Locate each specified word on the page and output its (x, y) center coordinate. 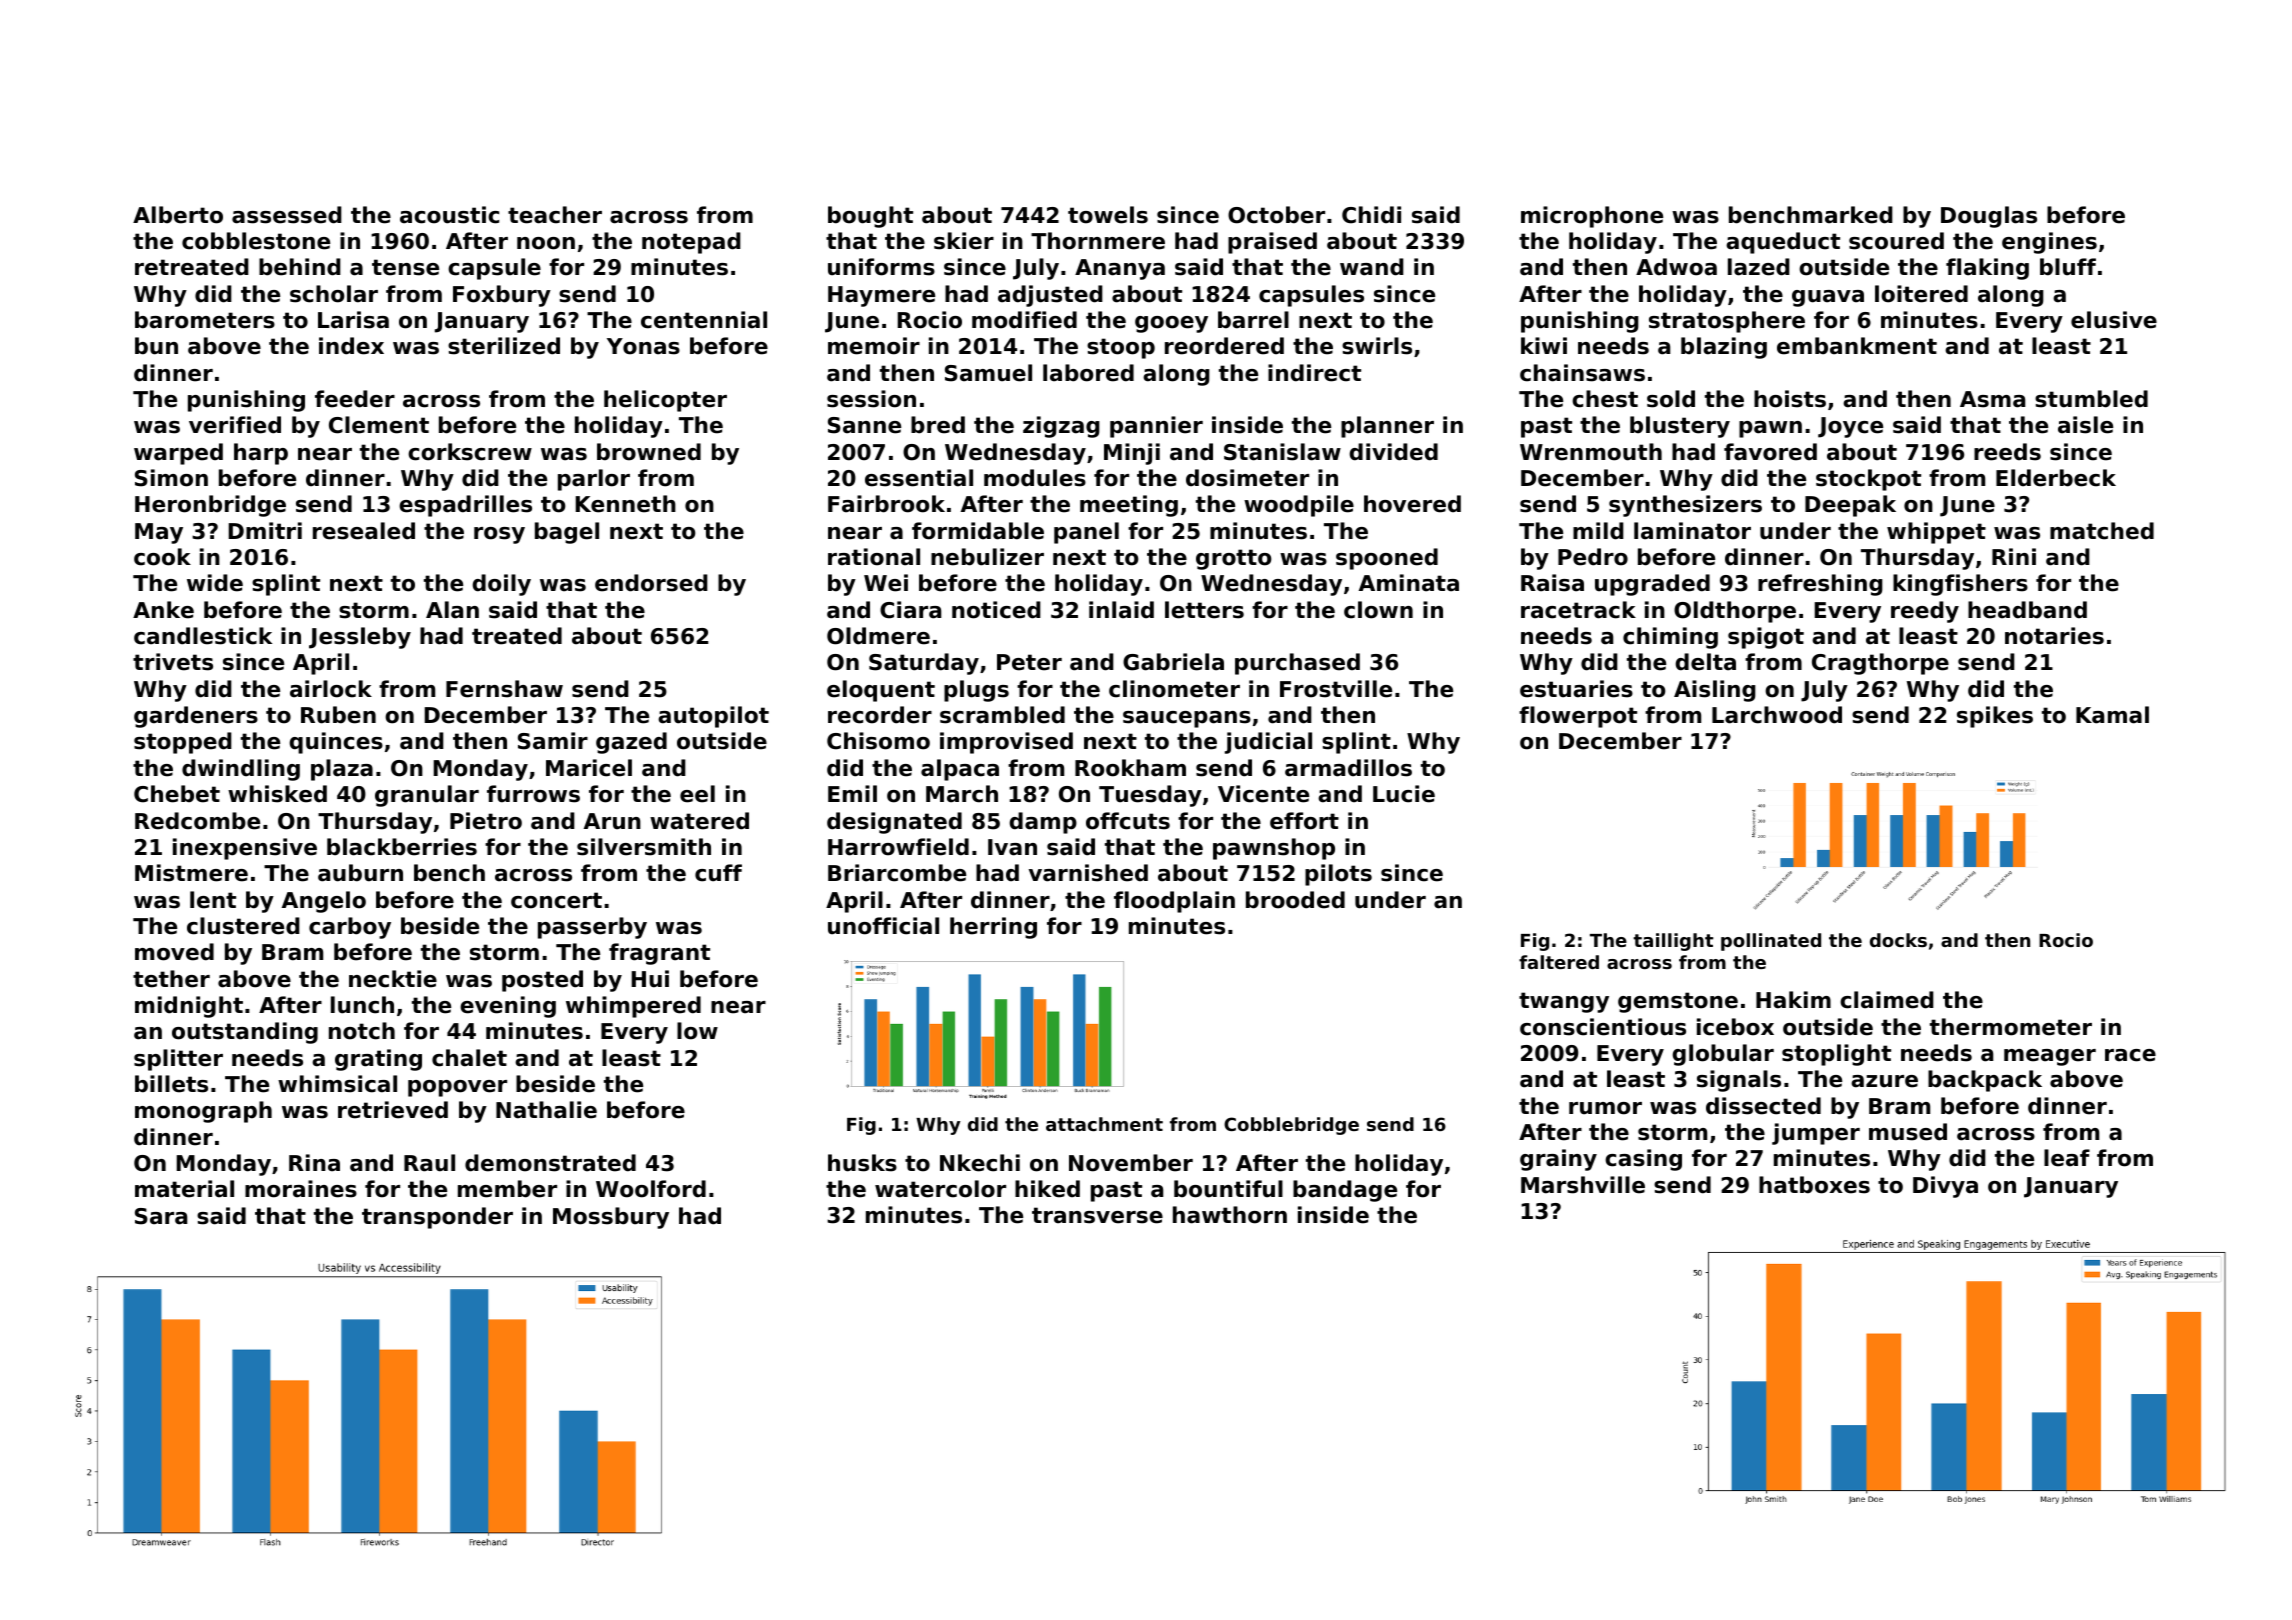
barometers (205, 320)
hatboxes (1814, 1185)
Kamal (2112, 715)
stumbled (2091, 399)
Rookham (1130, 768)
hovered (1412, 504)
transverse (1097, 1215)
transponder (437, 1218)
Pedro (1593, 557)
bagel (567, 533)
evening (508, 1007)
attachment (1104, 1124)
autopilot (713, 717)
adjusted (1050, 296)
